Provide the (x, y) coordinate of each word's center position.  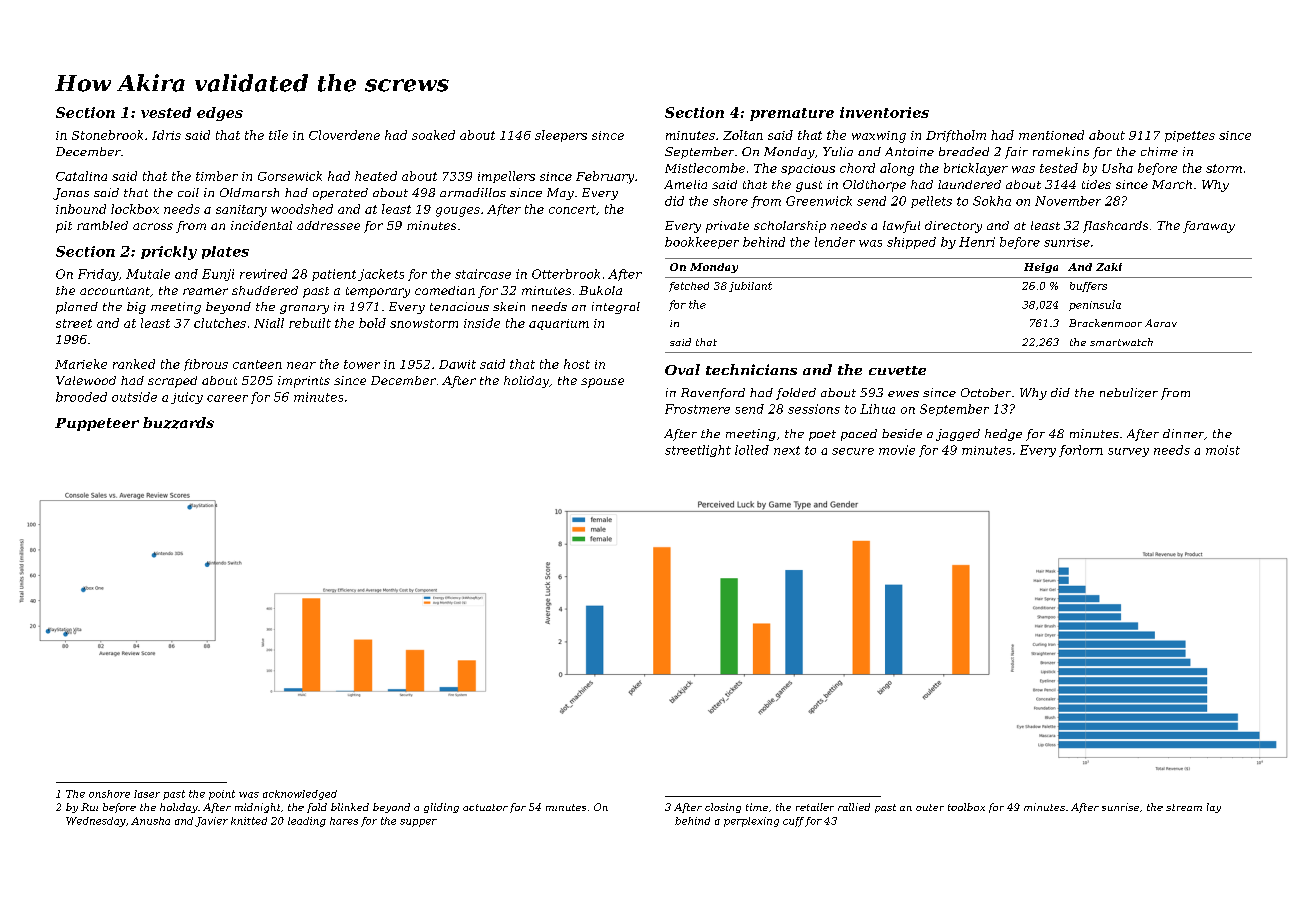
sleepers (561, 136)
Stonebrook (107, 135)
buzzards (178, 423)
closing (723, 808)
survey (1128, 452)
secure (853, 451)
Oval (682, 369)
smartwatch (1121, 342)
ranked (134, 364)
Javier (211, 822)
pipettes (1190, 136)
